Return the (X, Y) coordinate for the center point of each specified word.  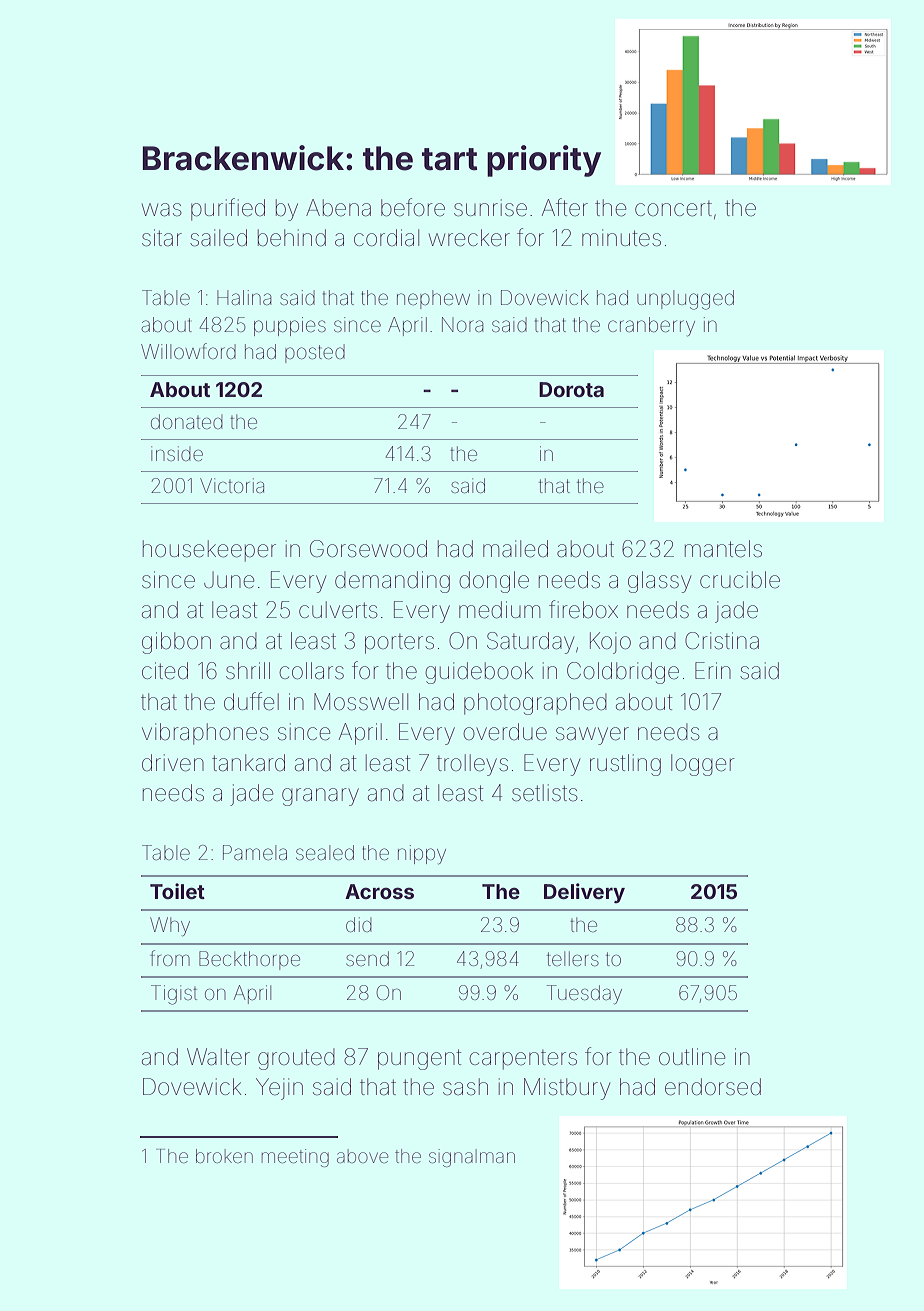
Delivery (584, 893)
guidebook (479, 673)
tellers (573, 958)
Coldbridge (623, 673)
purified (228, 209)
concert (673, 209)
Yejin (279, 1089)
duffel (251, 701)
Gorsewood (368, 549)
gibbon (176, 643)
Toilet (177, 891)
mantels (723, 549)
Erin (713, 670)
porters (399, 644)
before (413, 207)
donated (187, 421)
